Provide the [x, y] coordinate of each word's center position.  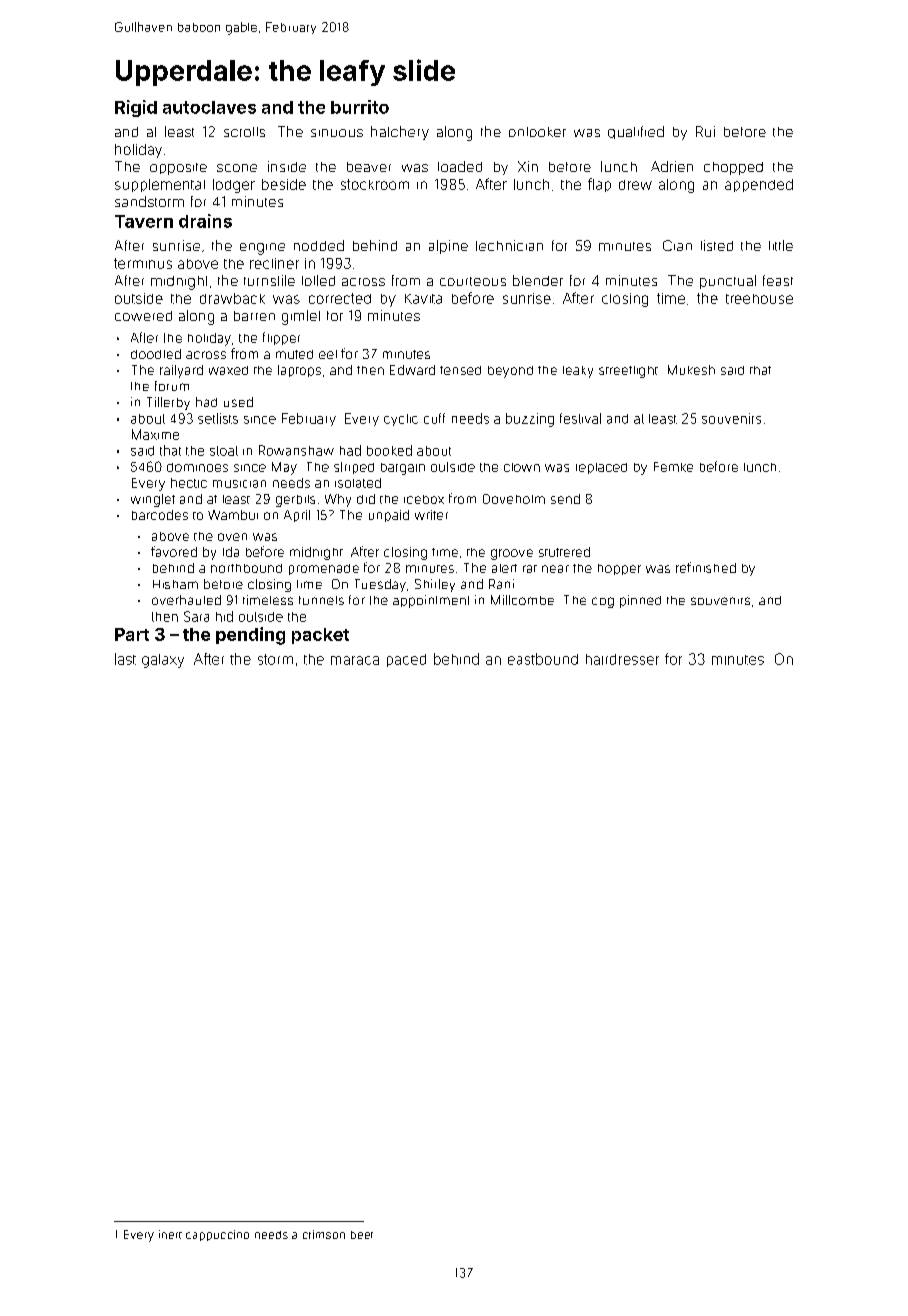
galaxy [163, 661]
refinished [706, 567]
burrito [360, 107]
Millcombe [522, 600]
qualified [636, 132]
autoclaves [209, 107]
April [297, 516]
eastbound [543, 659]
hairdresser [622, 659]
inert [170, 1234]
